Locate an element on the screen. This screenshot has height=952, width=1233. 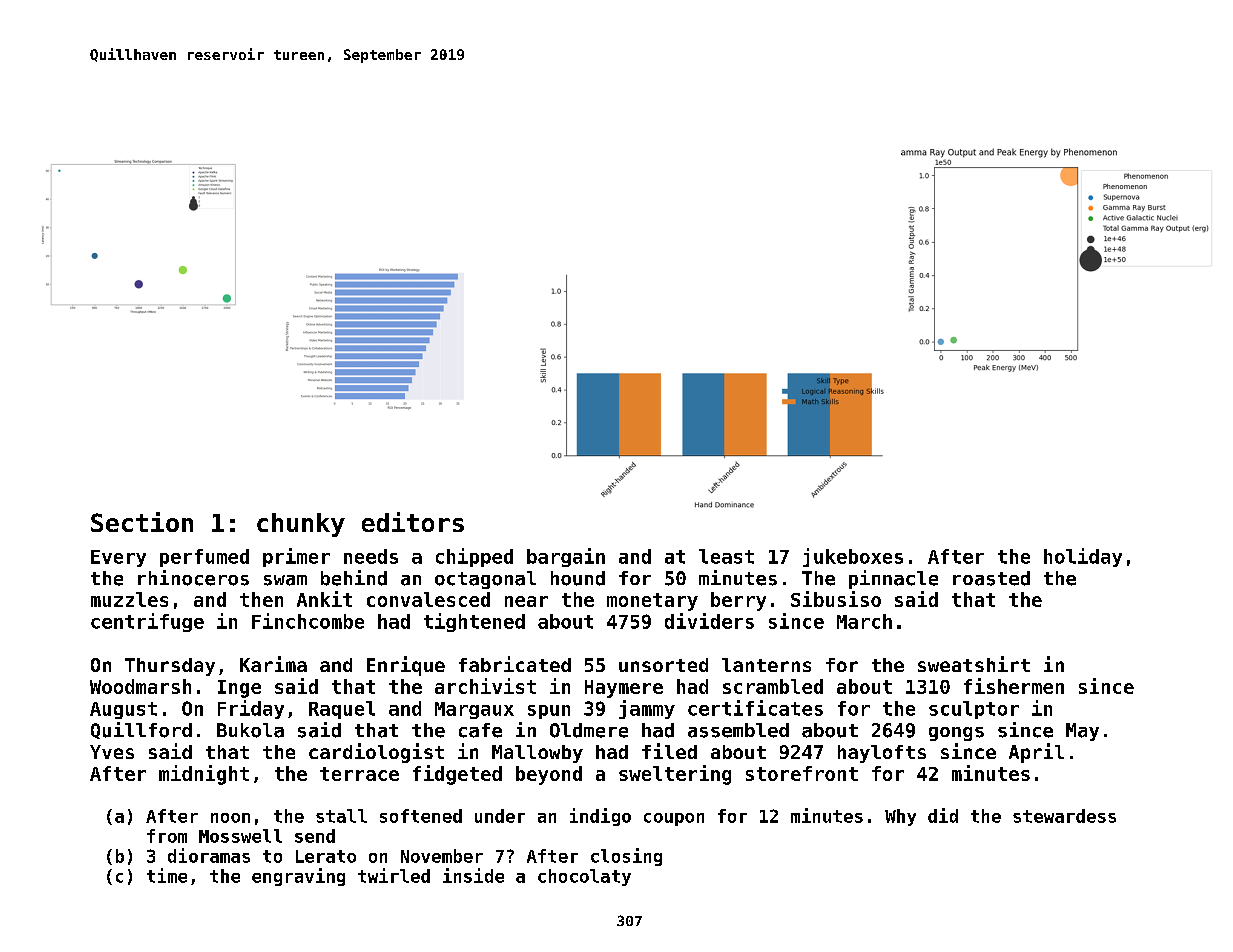
time is located at coordinates (167, 875).
